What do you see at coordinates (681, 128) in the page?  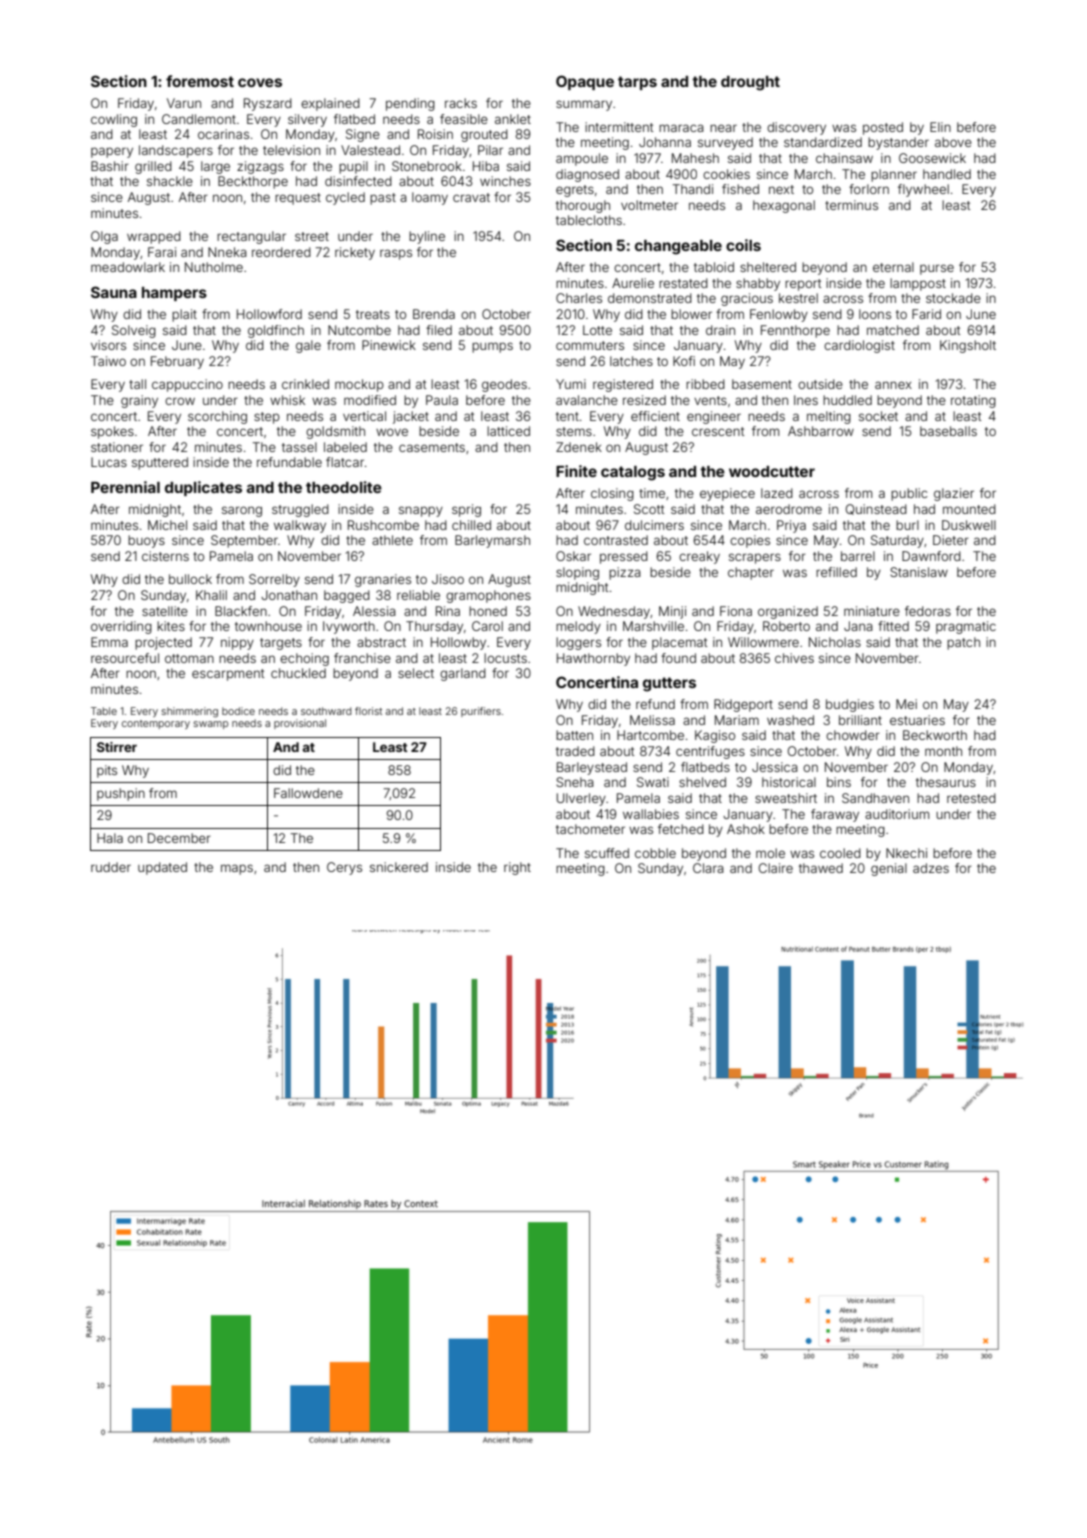 I see `maraca` at bounding box center [681, 128].
